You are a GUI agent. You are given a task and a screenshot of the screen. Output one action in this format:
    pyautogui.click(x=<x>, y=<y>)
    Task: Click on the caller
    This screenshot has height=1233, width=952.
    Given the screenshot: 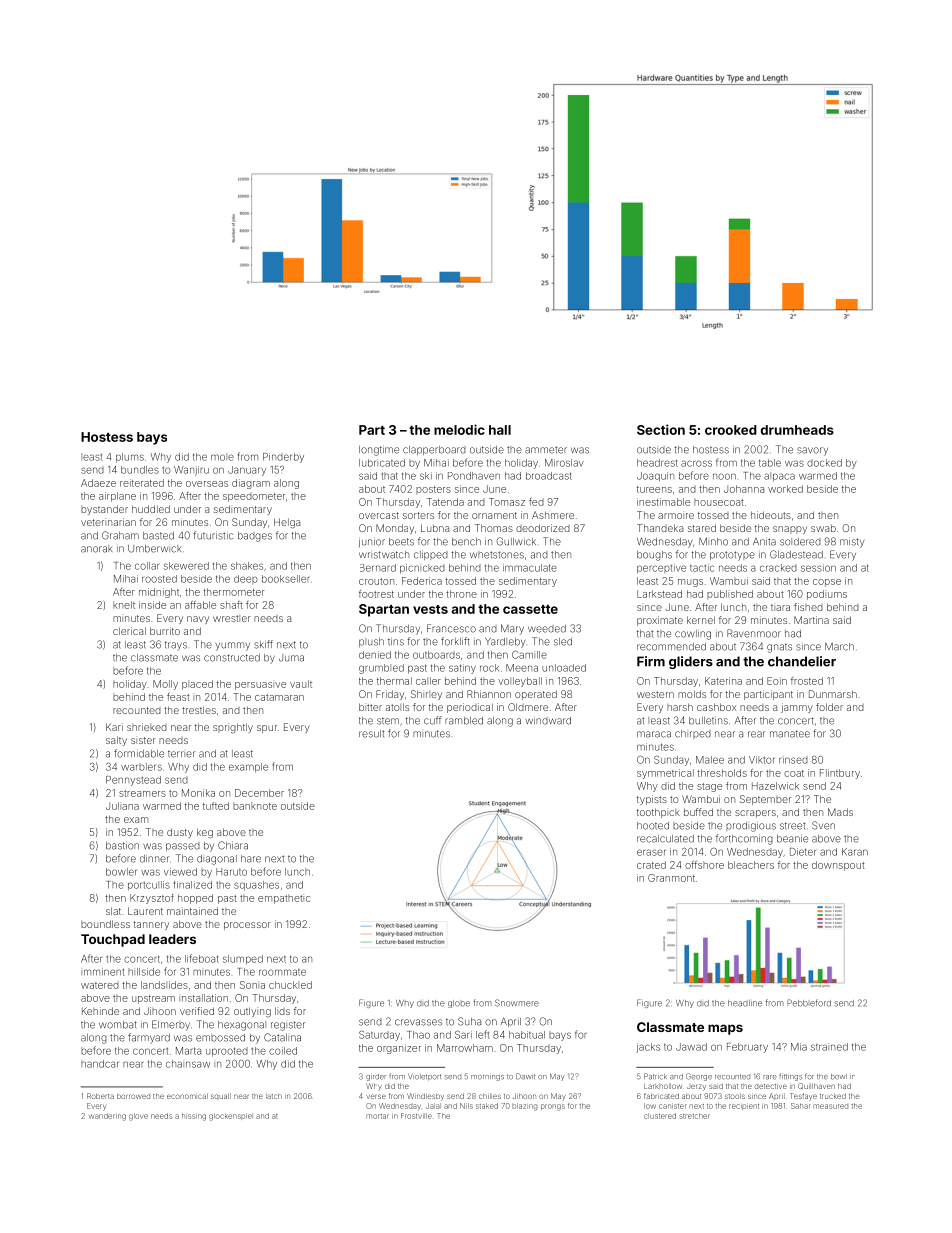 What is the action you would take?
    pyautogui.click(x=428, y=681)
